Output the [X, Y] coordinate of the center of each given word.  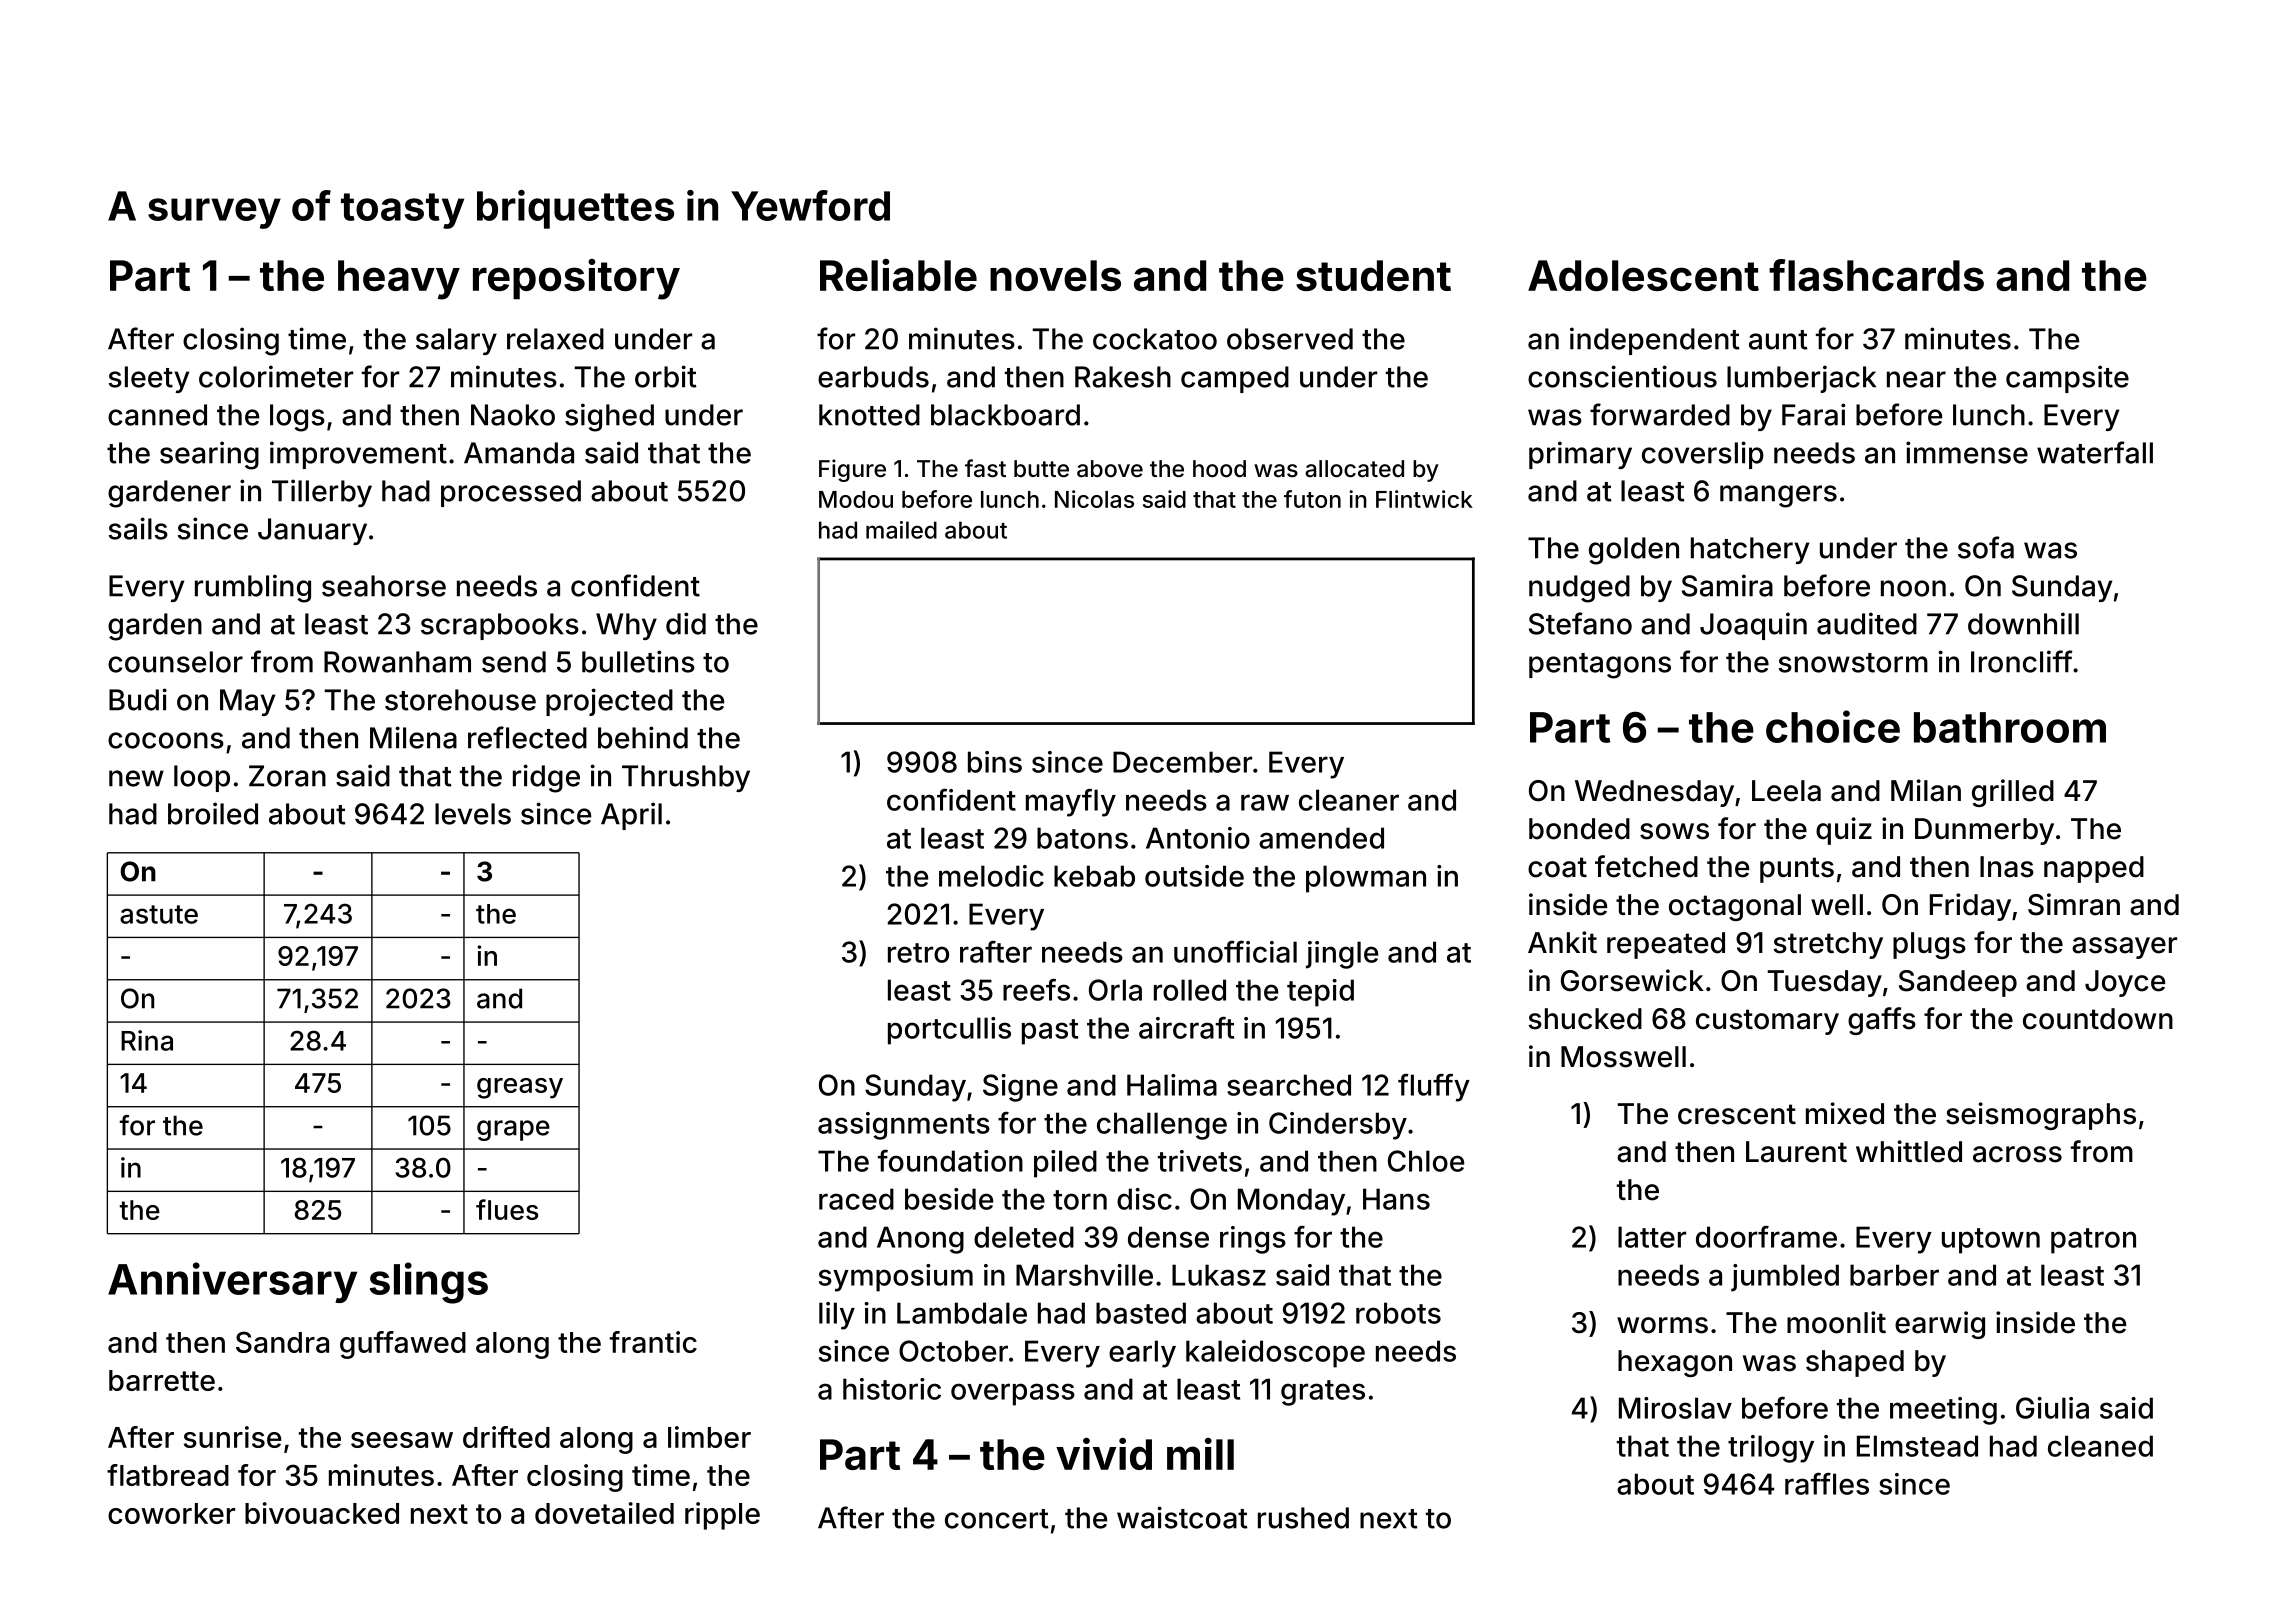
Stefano [1580, 623]
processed [511, 493]
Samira [1727, 585]
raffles [1827, 1483]
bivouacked [322, 1513]
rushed [1303, 1518]
